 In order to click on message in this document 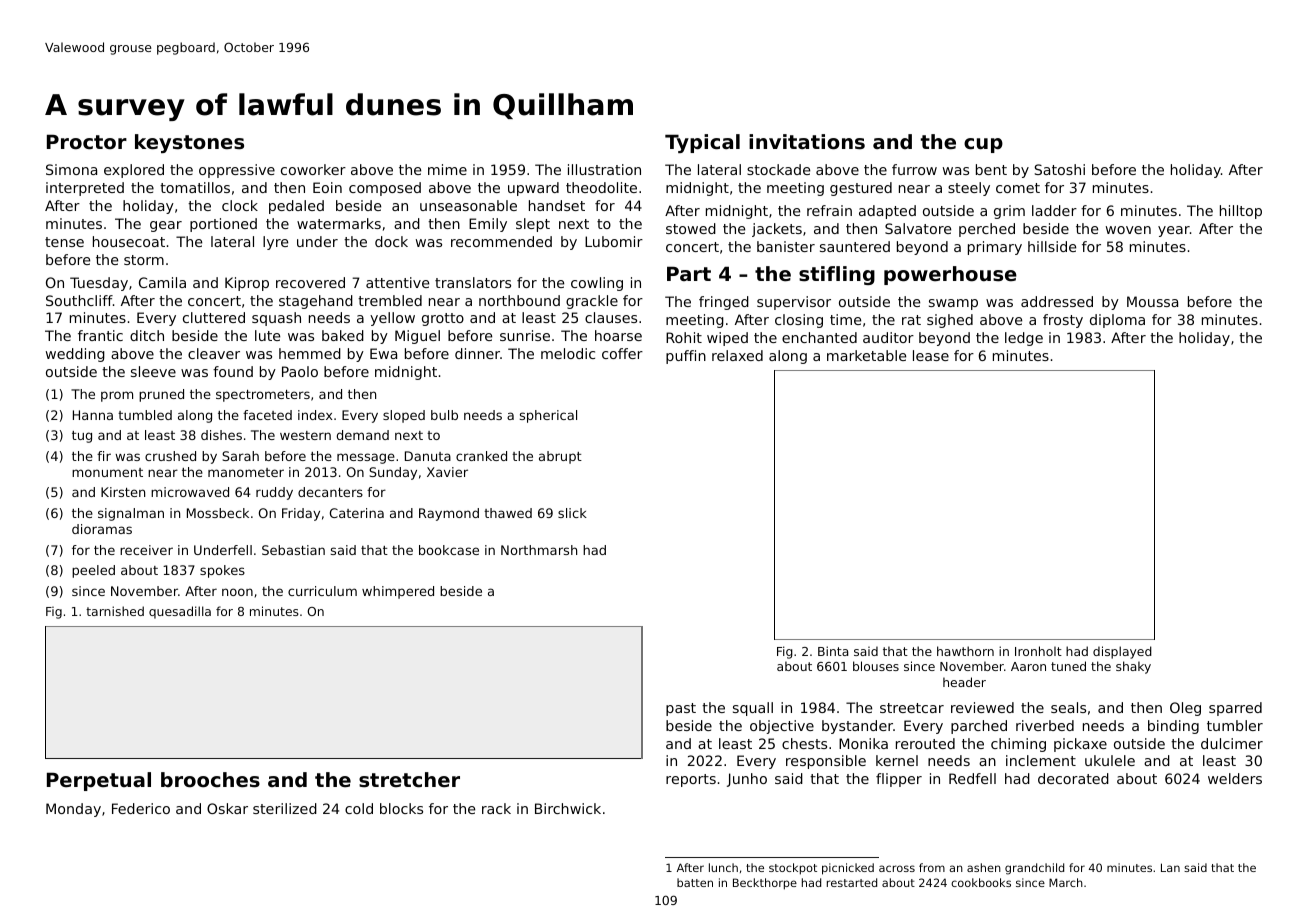, I will do `click(366, 458)`.
